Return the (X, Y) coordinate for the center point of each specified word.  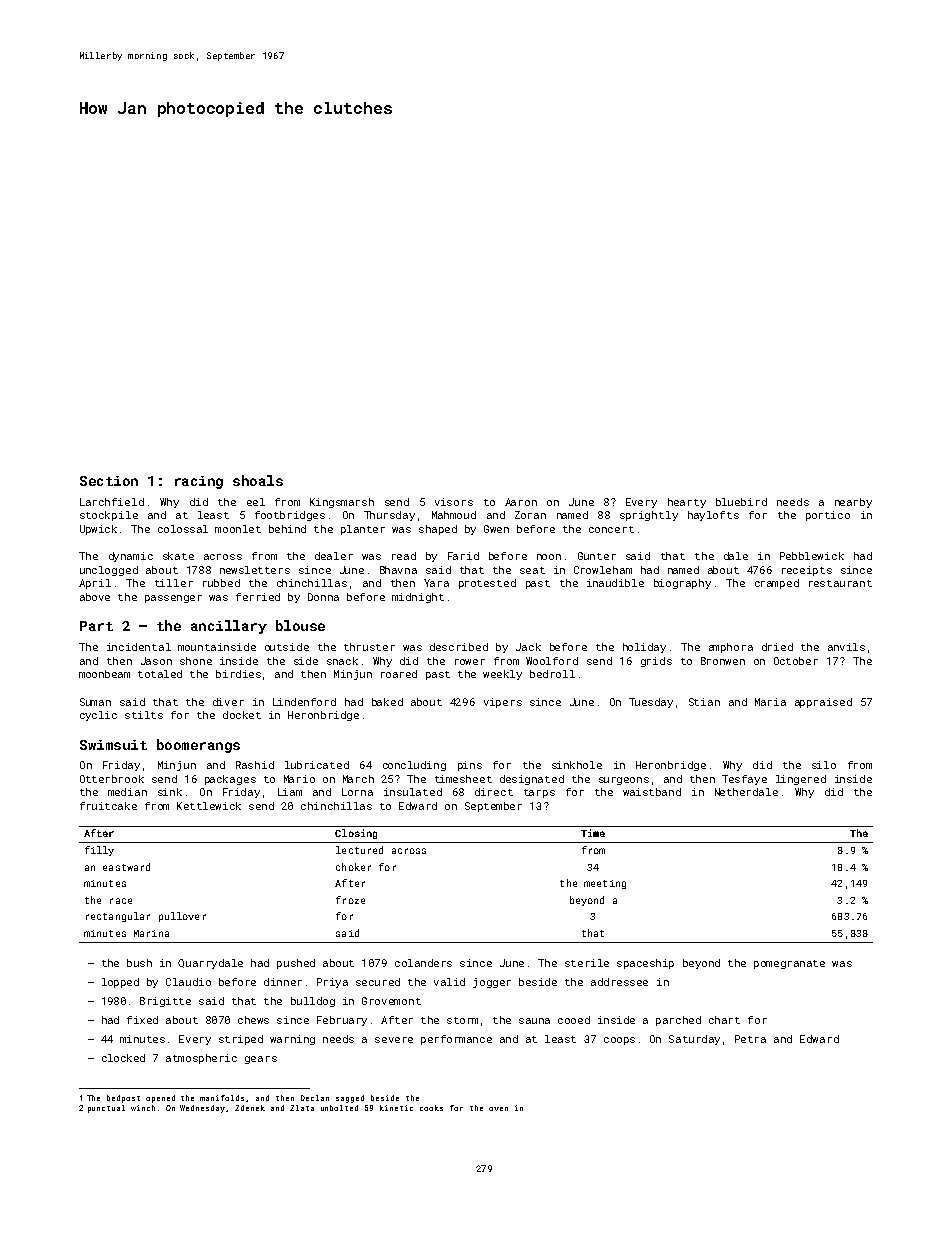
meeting (605, 884)
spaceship (645, 964)
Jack (528, 647)
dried (777, 647)
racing (199, 482)
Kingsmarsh (342, 503)
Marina (151, 933)
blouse (300, 625)
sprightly (649, 516)
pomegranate (789, 964)
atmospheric (201, 1059)
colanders (423, 963)
